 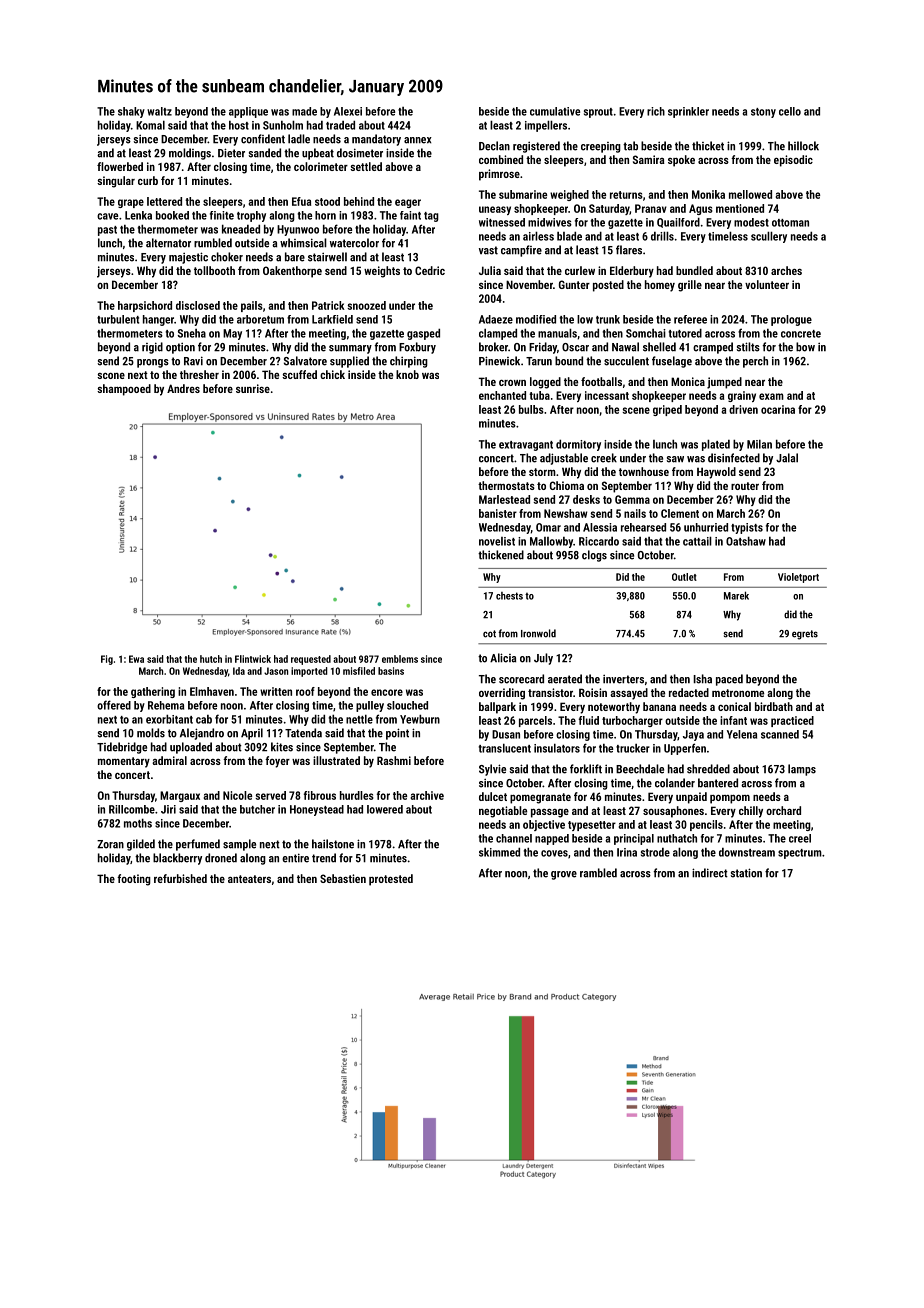 What do you see at coordinates (145, 306) in the document?
I see `harpsichord` at bounding box center [145, 306].
